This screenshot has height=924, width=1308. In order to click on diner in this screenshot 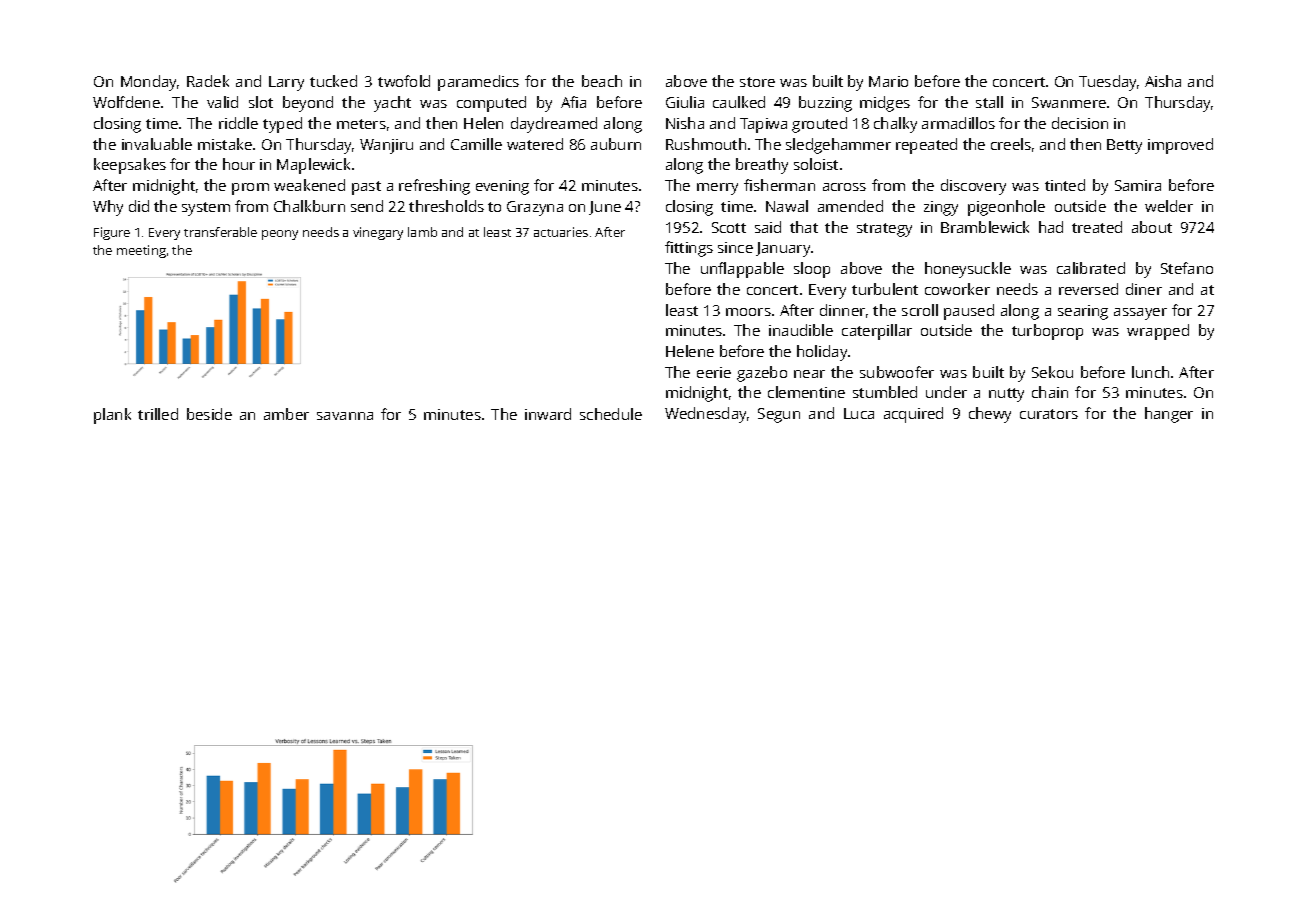, I will do `click(1144, 289)`.
